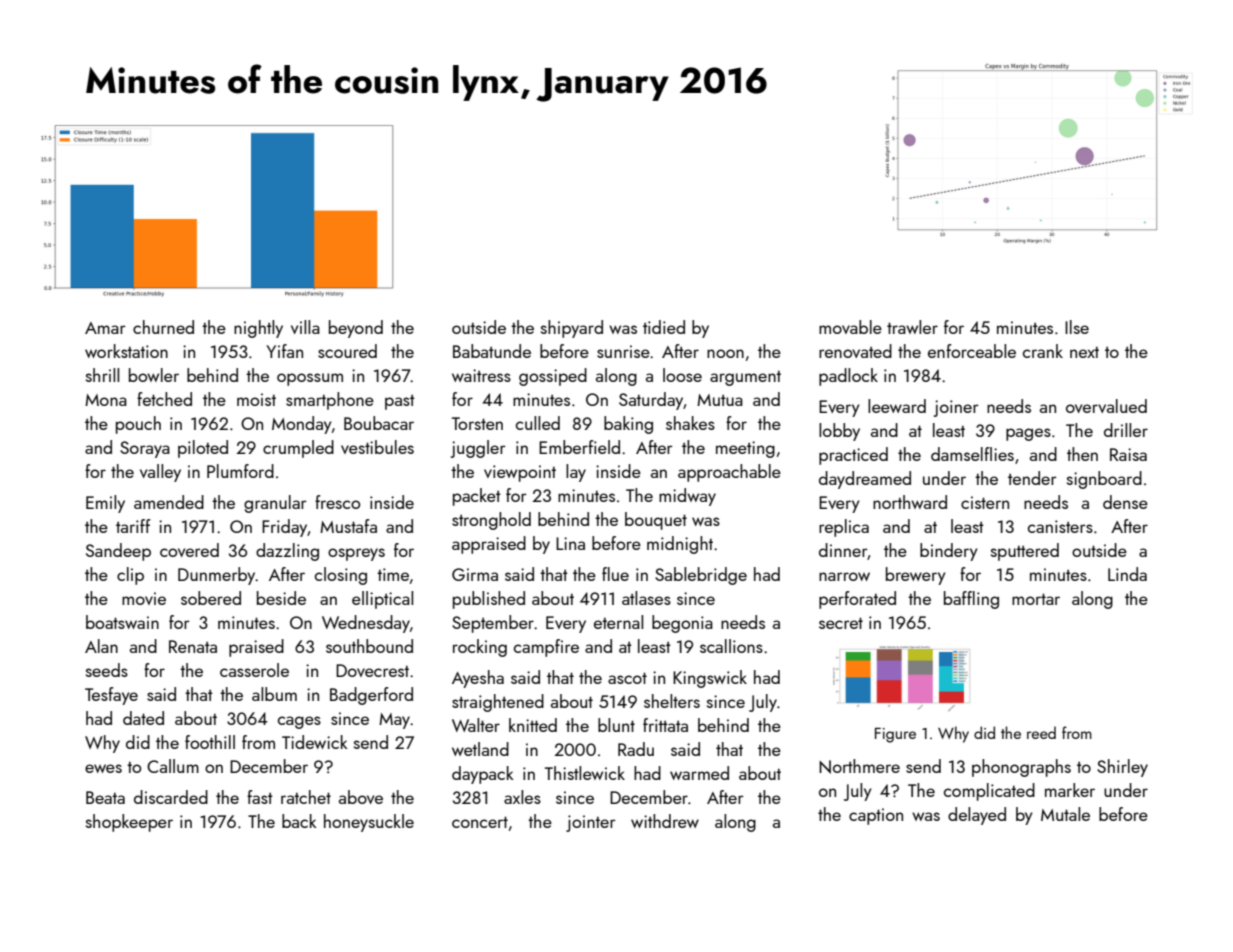  What do you see at coordinates (579, 447) in the document?
I see `Emberfield` at bounding box center [579, 447].
